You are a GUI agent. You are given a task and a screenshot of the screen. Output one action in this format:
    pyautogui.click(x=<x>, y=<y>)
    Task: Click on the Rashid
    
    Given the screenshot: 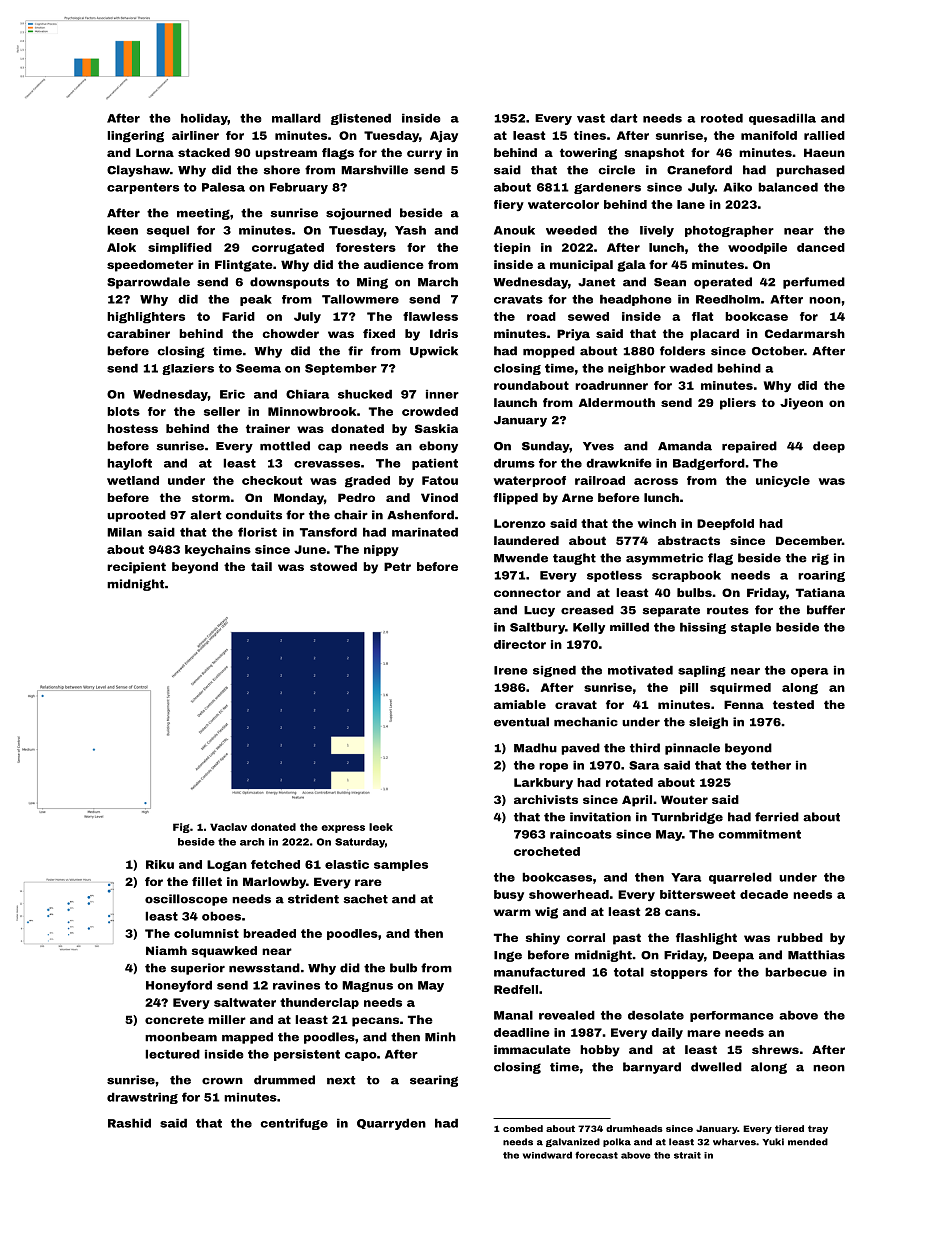 What is the action you would take?
    pyautogui.click(x=129, y=1123)
